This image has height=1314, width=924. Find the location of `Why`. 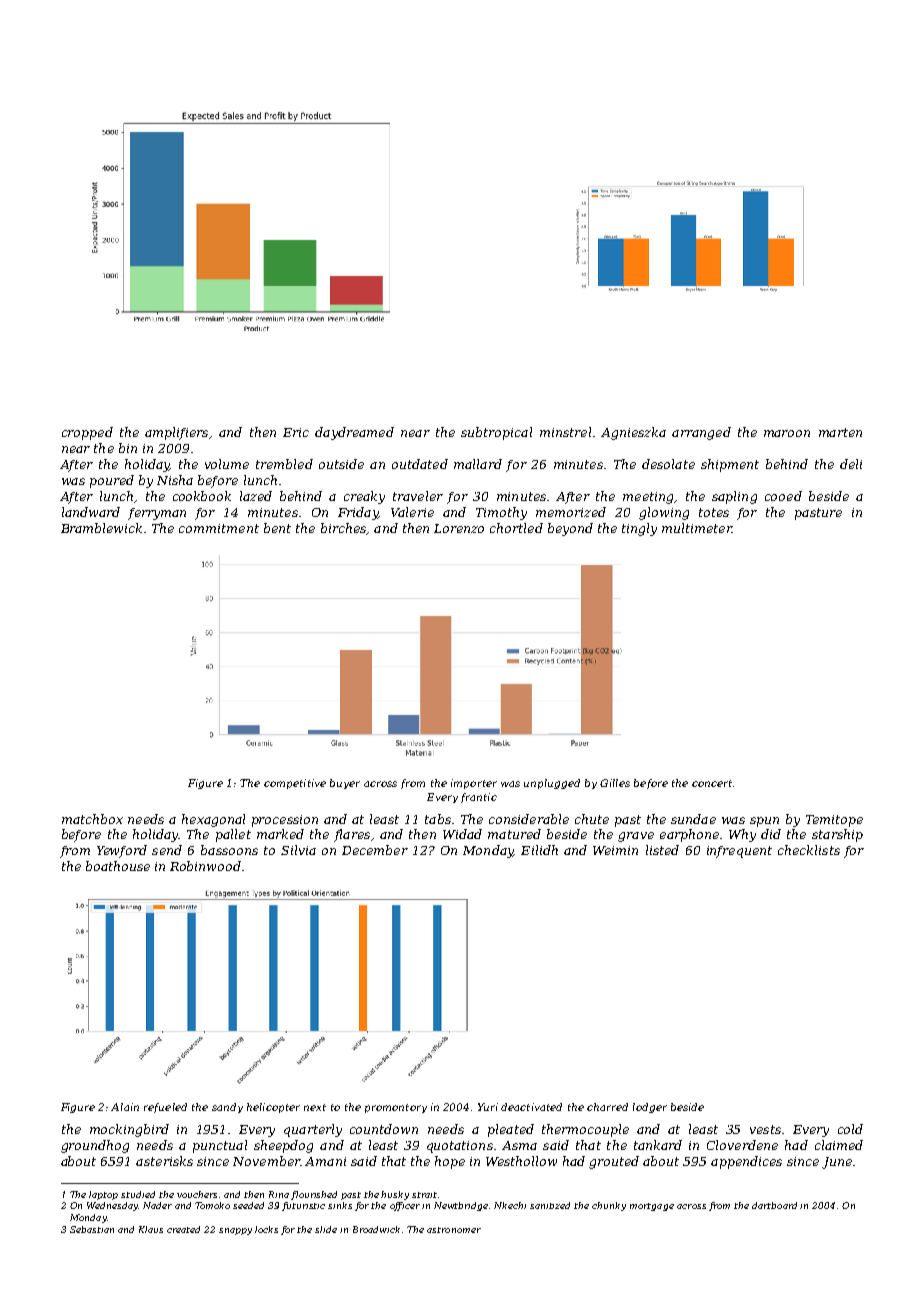

Why is located at coordinates (742, 835).
